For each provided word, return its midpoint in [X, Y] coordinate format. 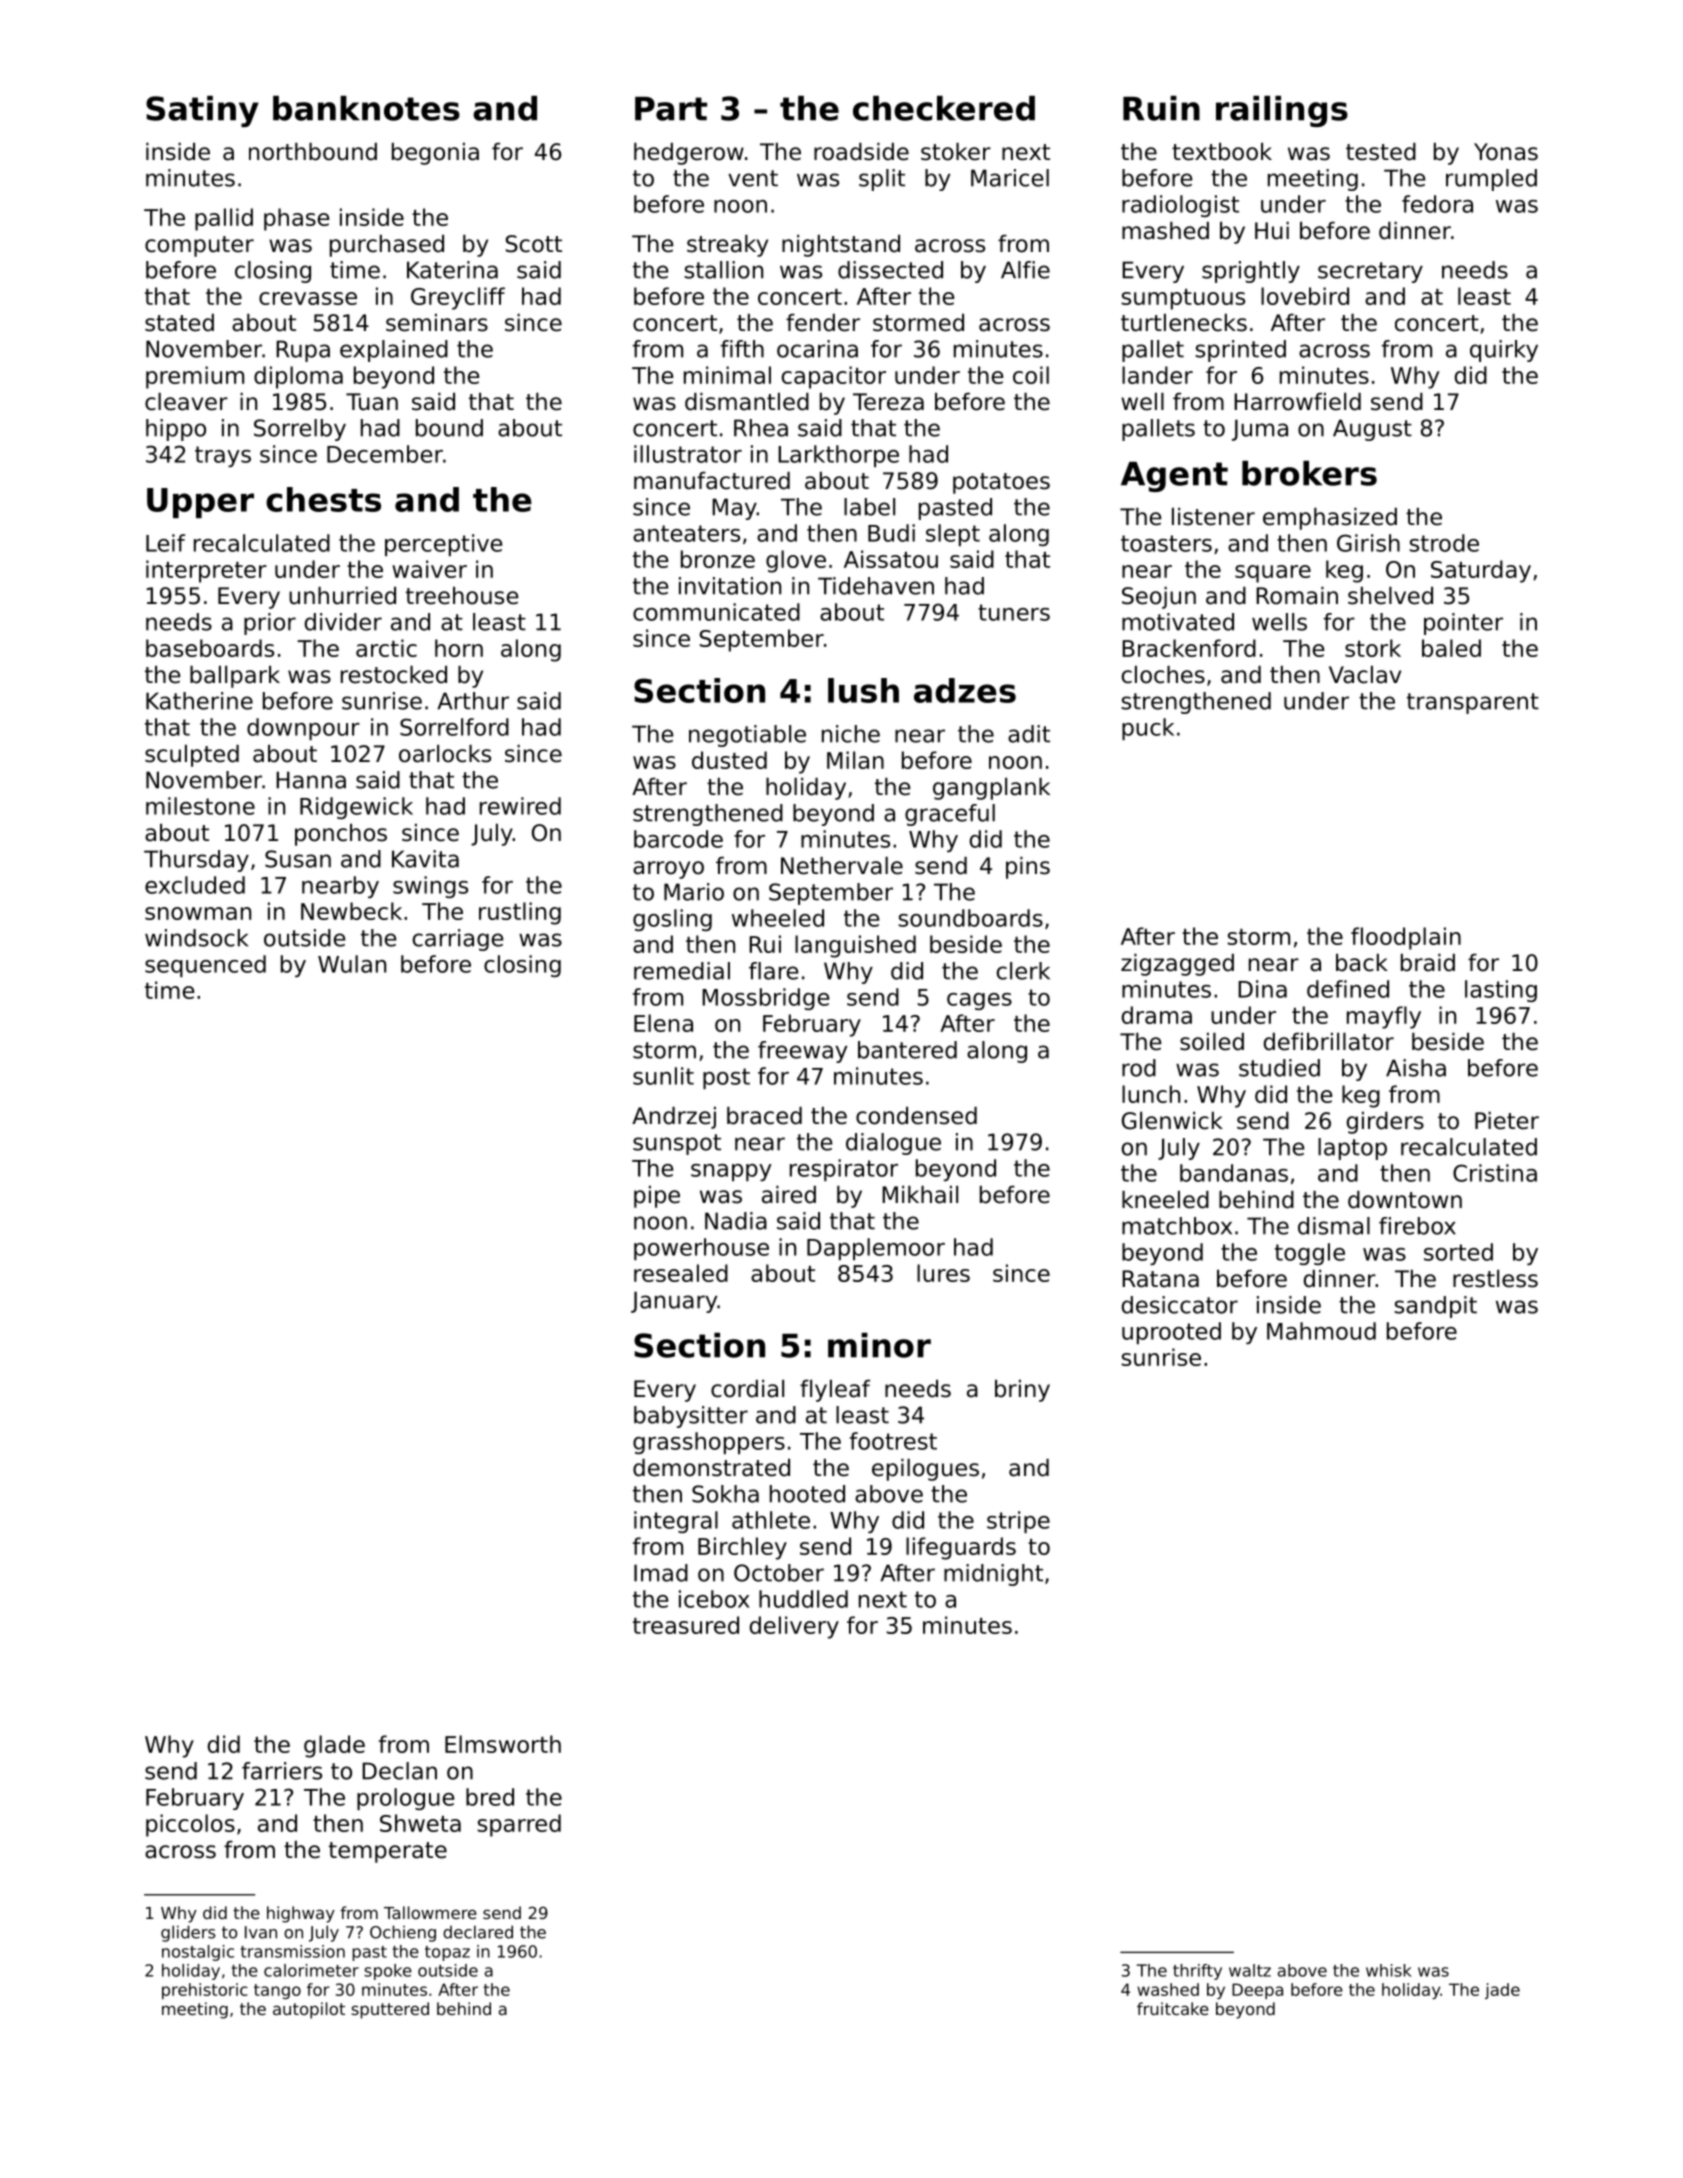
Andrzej [674, 1118]
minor [879, 1345]
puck [1148, 729]
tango [277, 1991]
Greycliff [458, 298]
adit [1029, 734]
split [882, 180]
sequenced [205, 966]
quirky [1504, 351]
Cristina [1495, 1173]
